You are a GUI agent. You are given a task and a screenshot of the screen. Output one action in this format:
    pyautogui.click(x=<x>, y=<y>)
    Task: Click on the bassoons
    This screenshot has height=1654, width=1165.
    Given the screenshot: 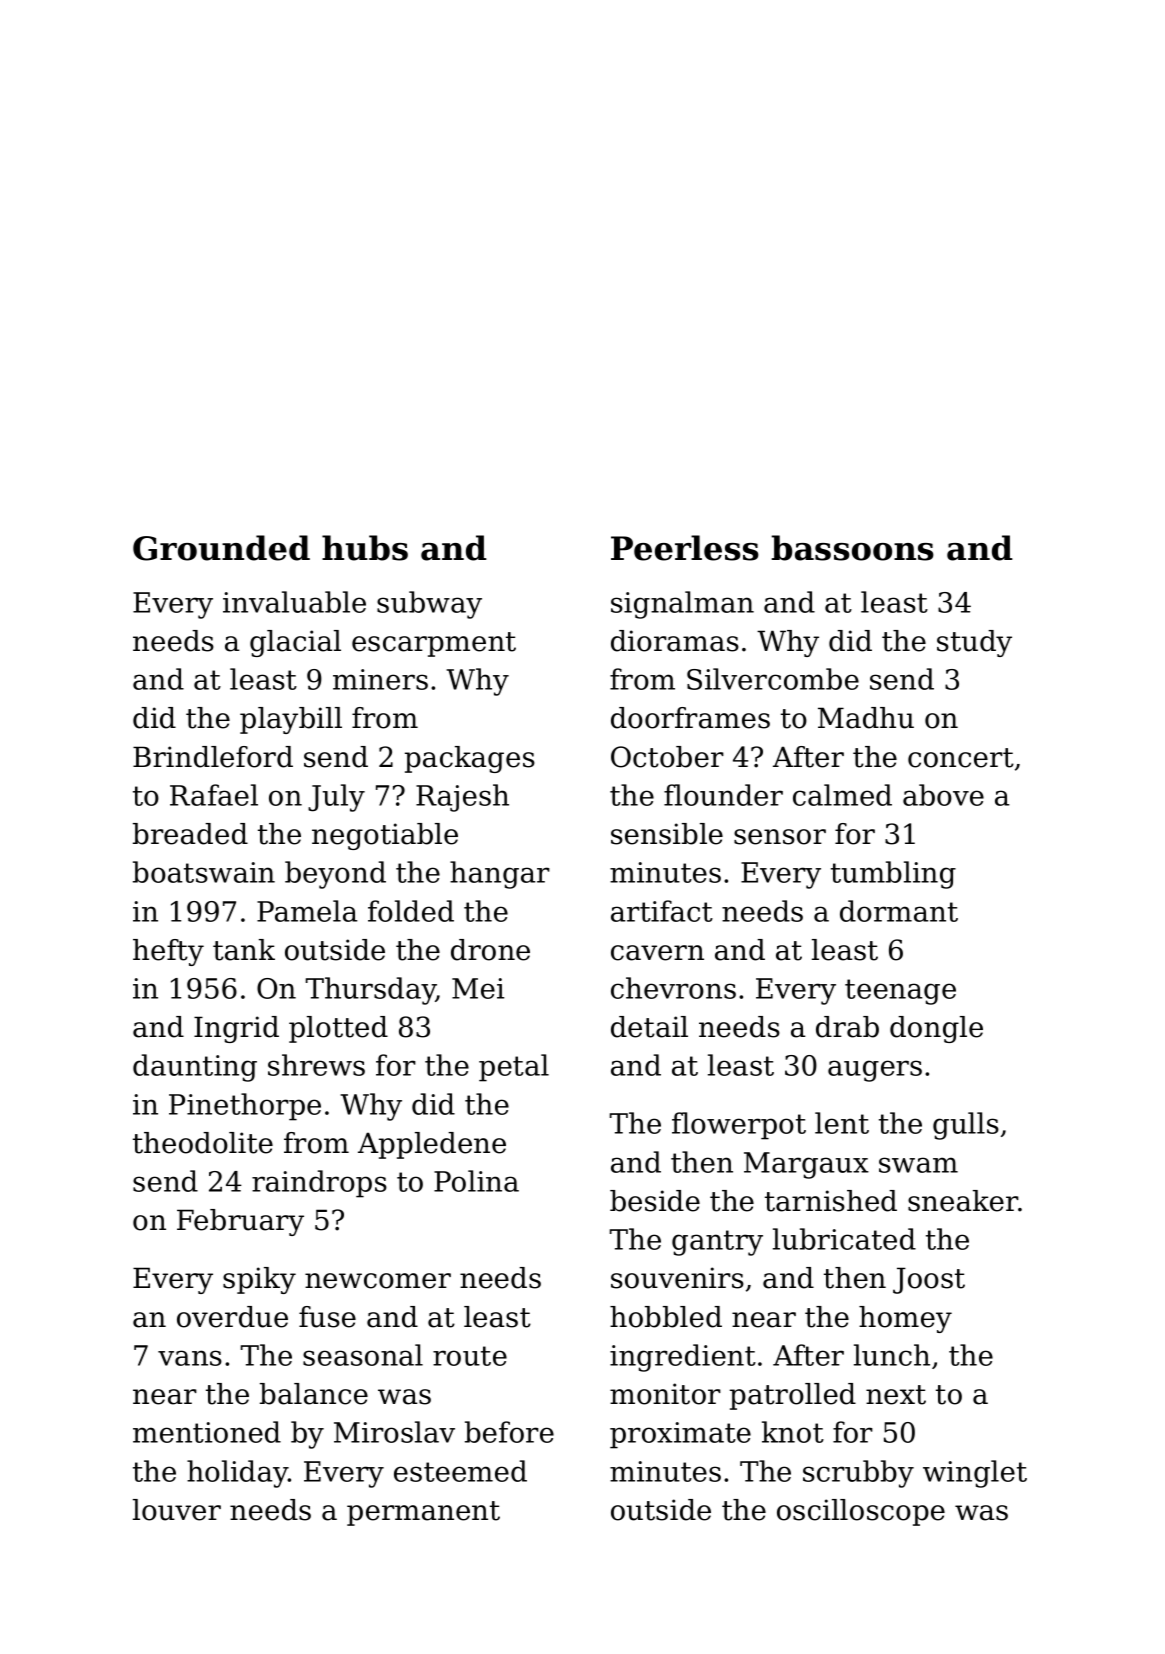 What is the action you would take?
    pyautogui.click(x=852, y=548)
